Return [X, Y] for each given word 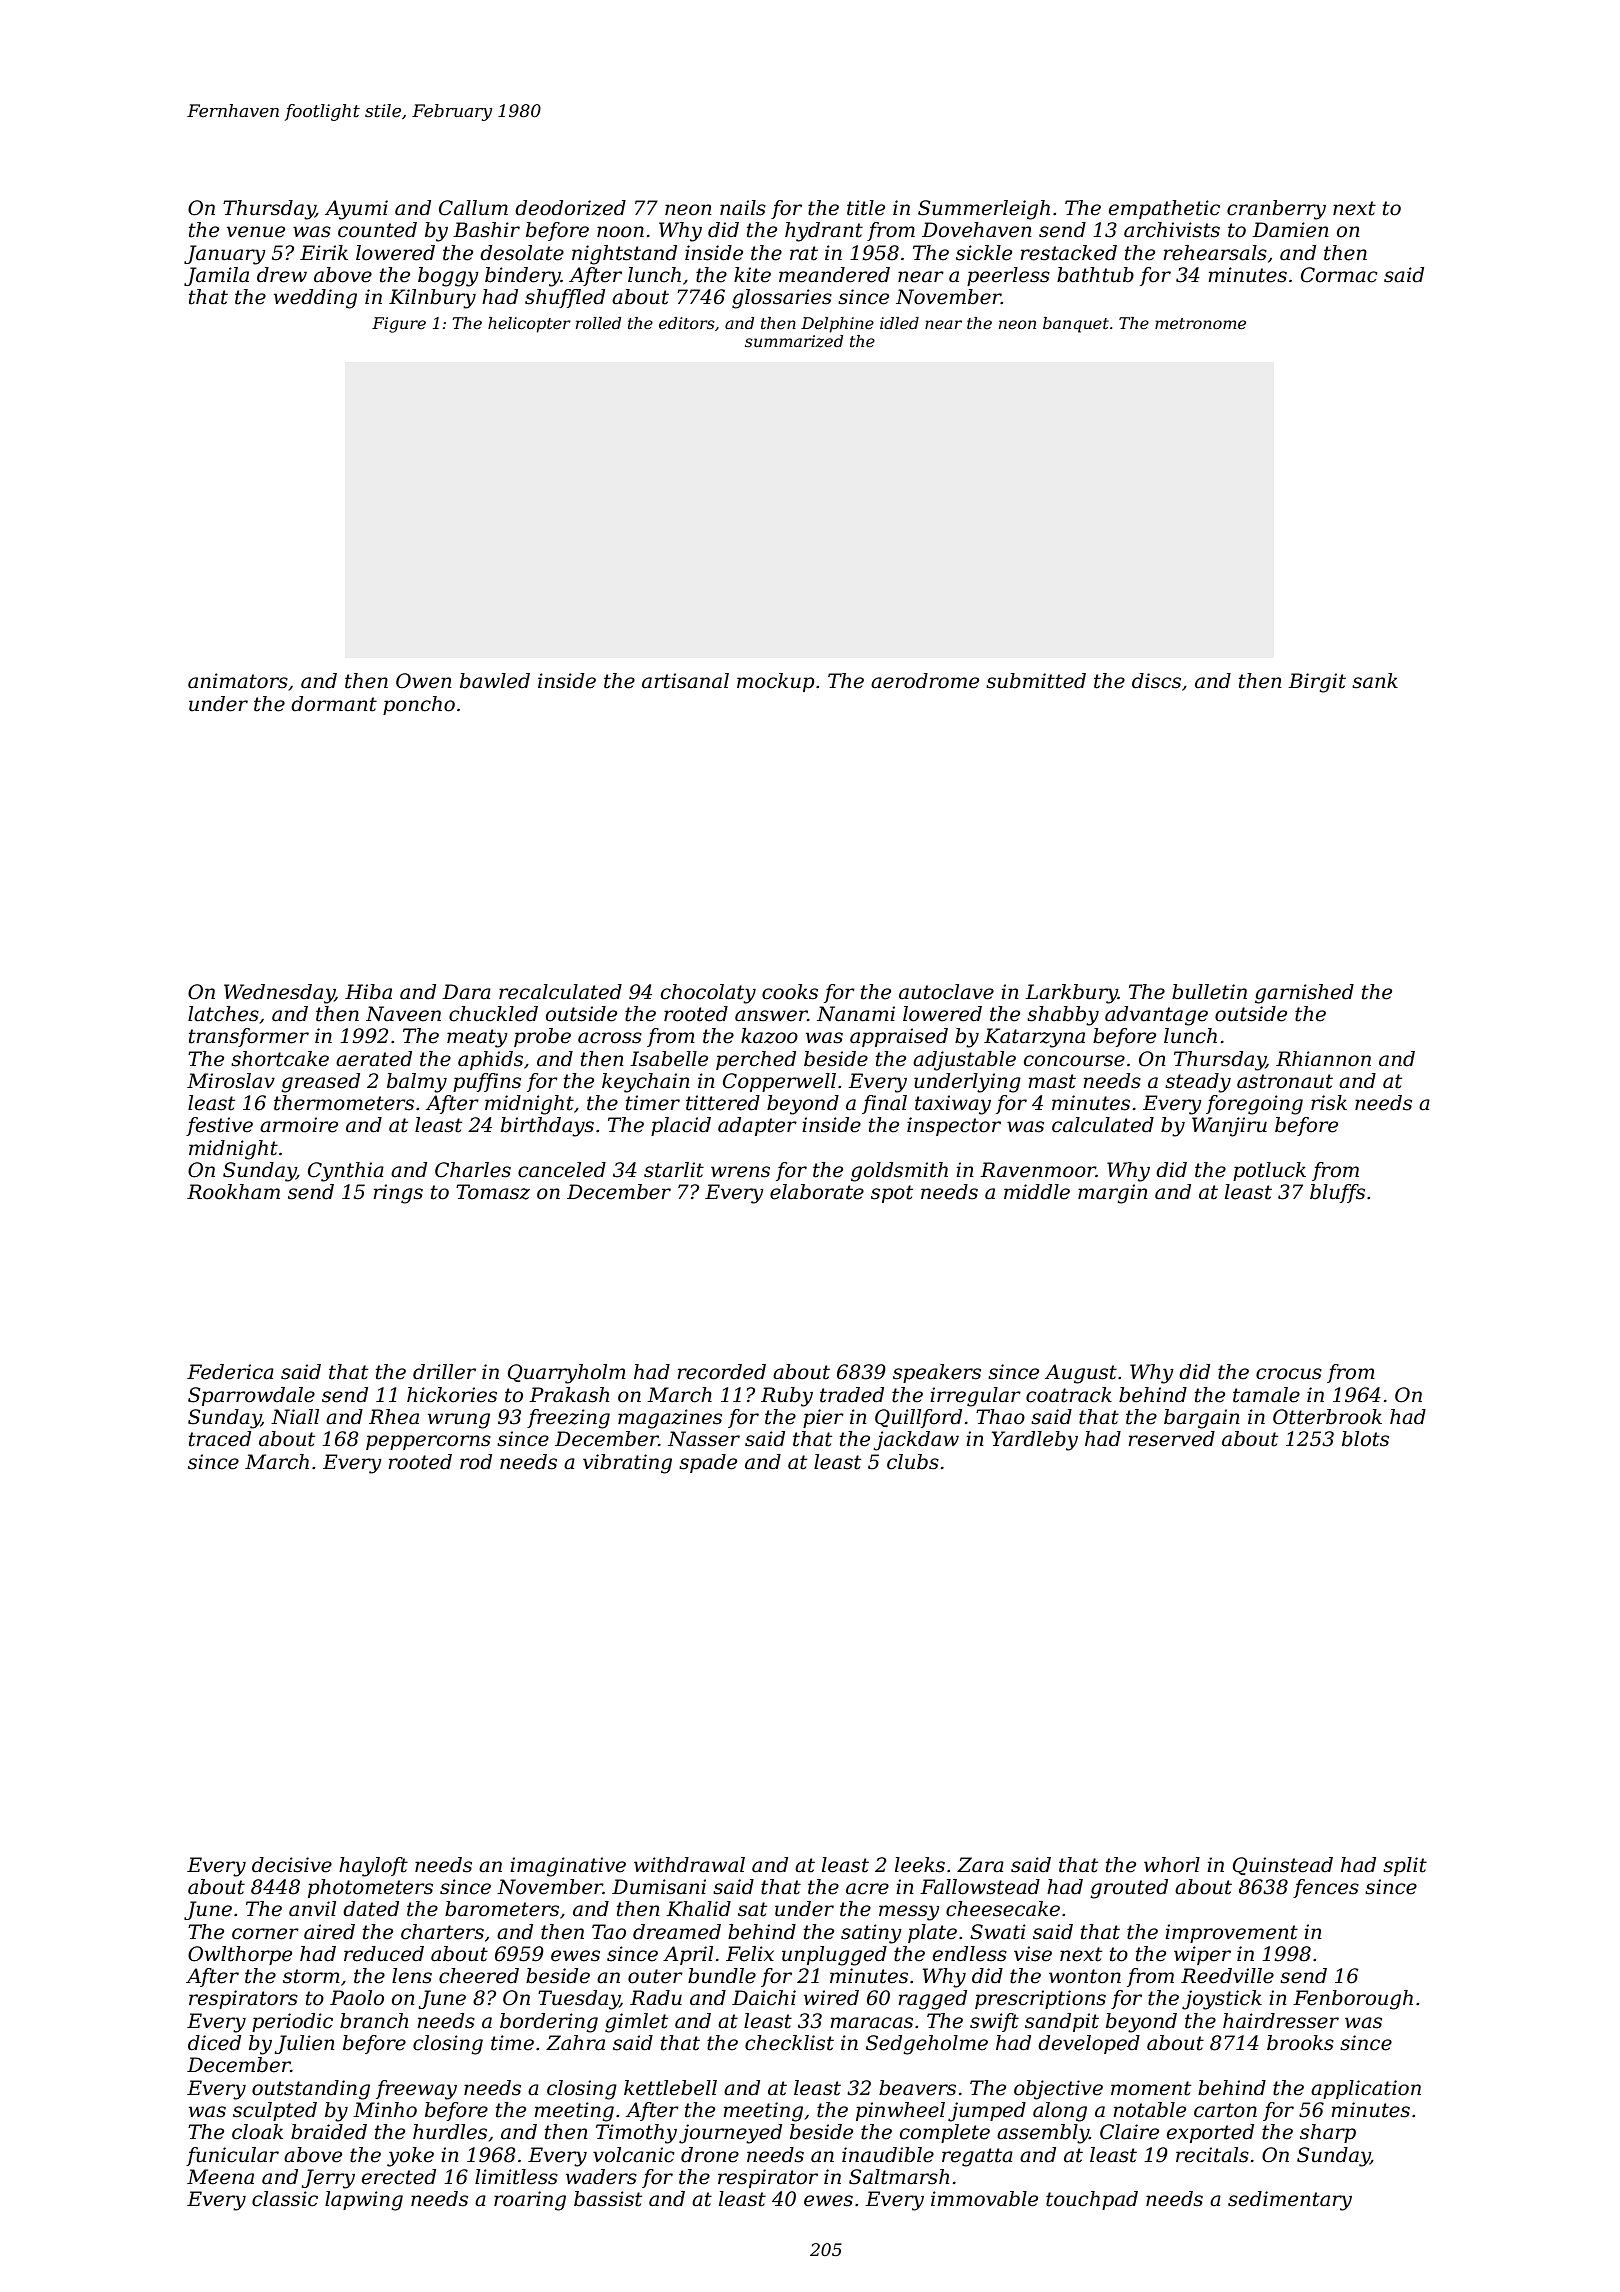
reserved [1171, 1439]
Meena [220, 2177]
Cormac [1339, 275]
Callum [473, 208]
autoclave [946, 992]
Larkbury [1071, 994]
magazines [670, 1419]
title [866, 208]
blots [1365, 1439]
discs [1156, 681]
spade [708, 1463]
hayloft [373, 1867]
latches [223, 1014]
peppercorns [428, 1442]
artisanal [685, 681]
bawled [495, 681]
